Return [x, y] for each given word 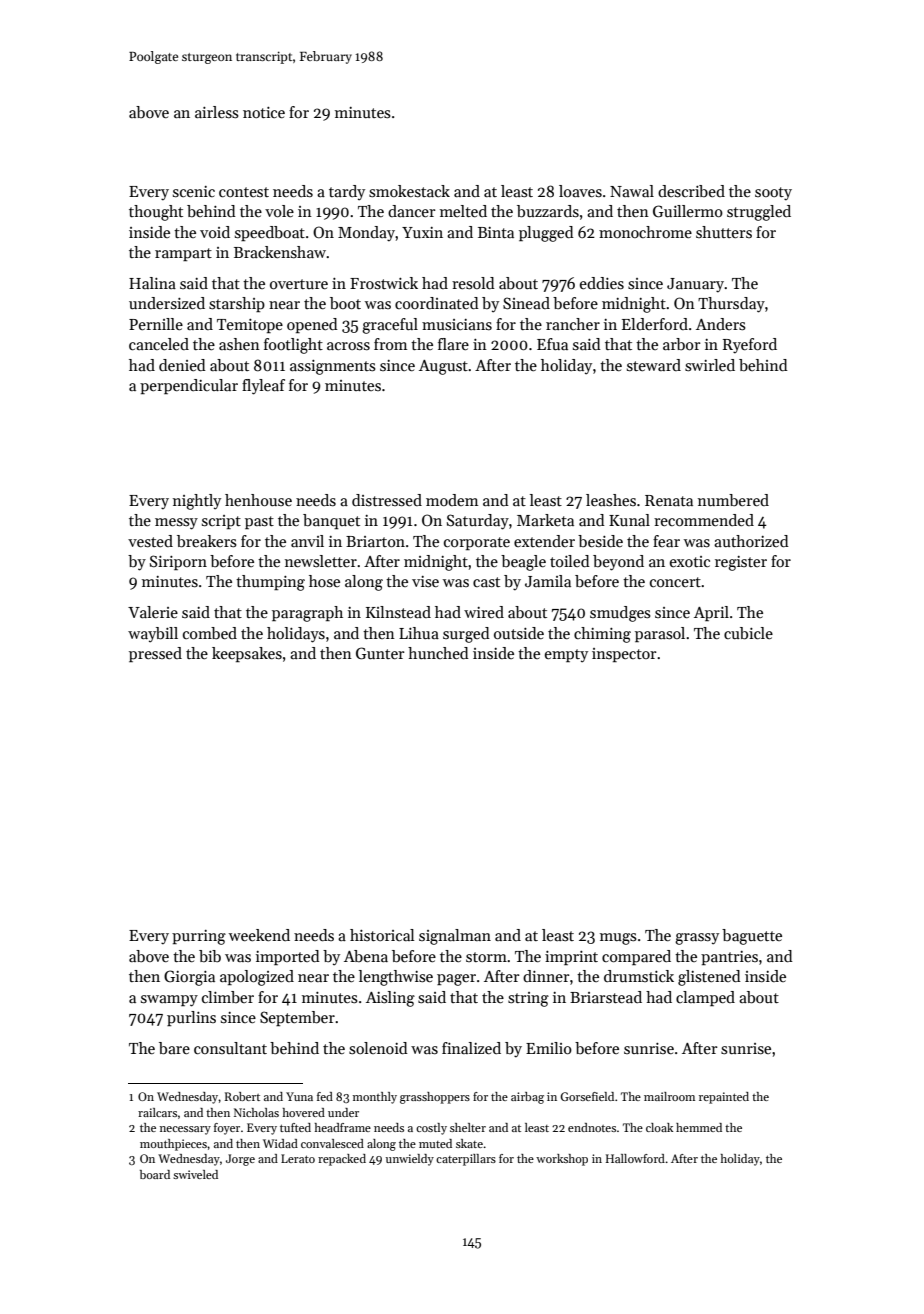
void [215, 232]
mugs [618, 939]
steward [654, 365]
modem [452, 500]
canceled [159, 344]
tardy [347, 193]
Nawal [632, 191]
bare [174, 1048]
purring [199, 937]
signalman [455, 937]
